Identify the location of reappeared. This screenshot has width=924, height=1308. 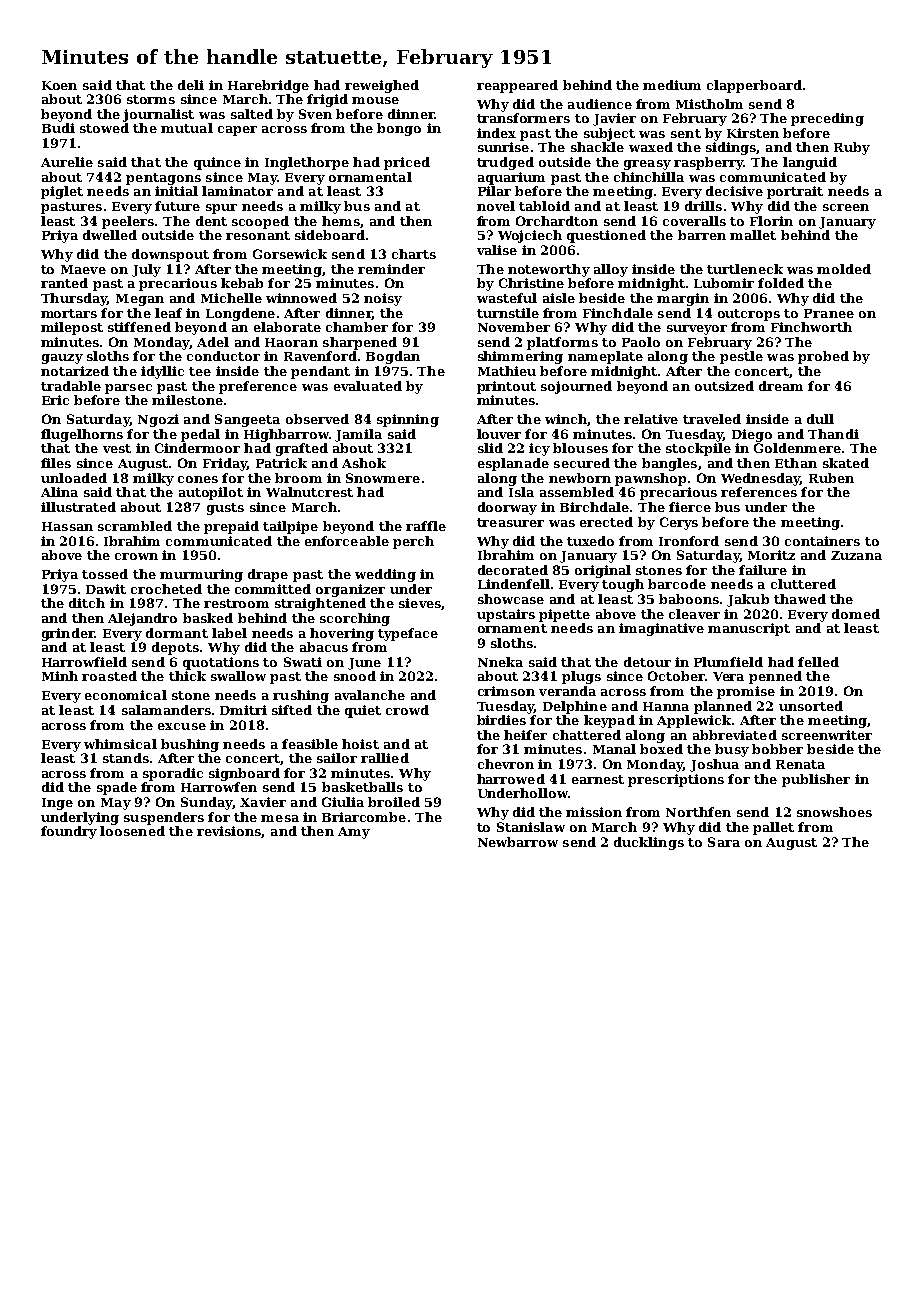
(517, 86).
